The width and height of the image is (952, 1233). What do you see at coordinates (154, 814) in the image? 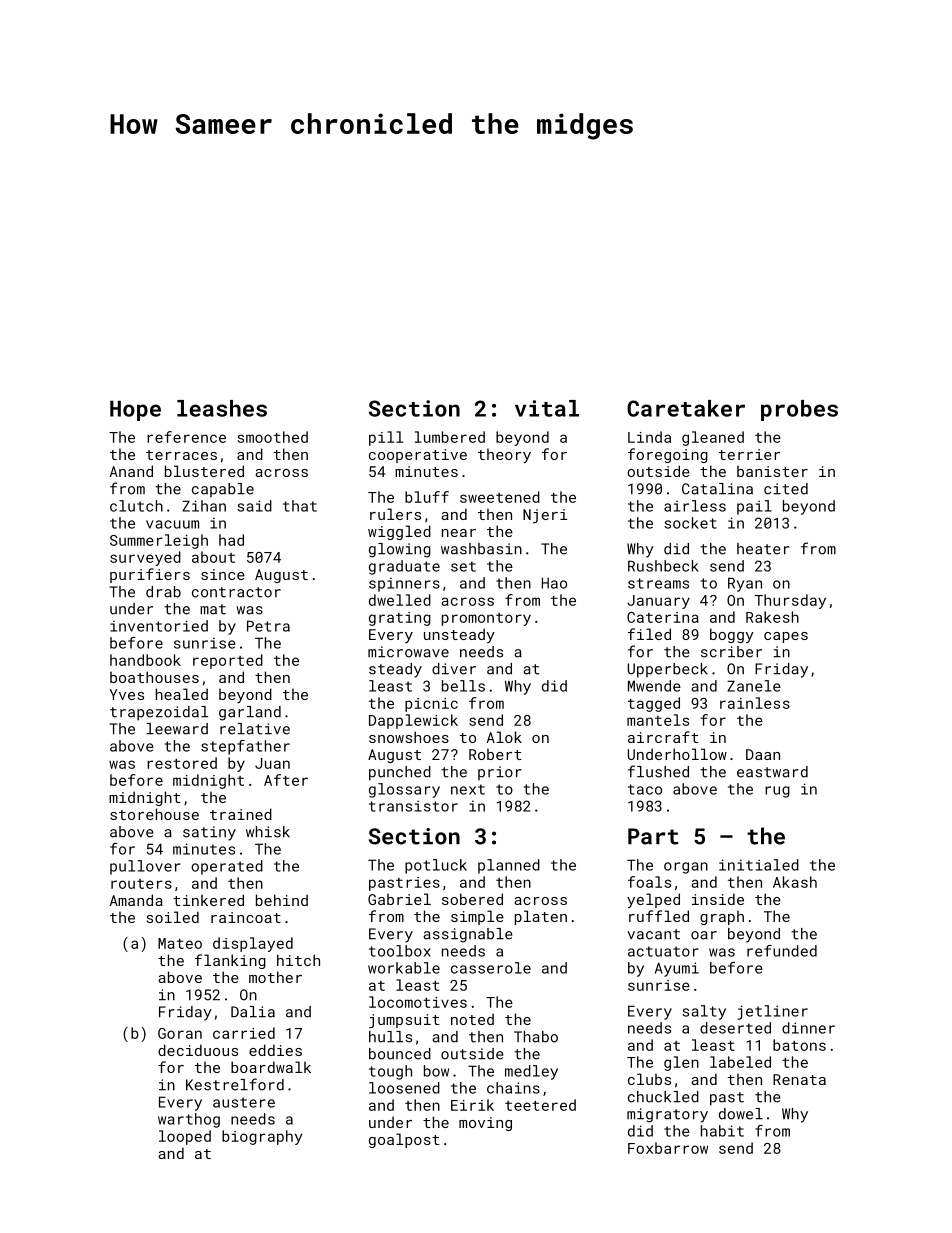
I see `storehouse` at bounding box center [154, 814].
